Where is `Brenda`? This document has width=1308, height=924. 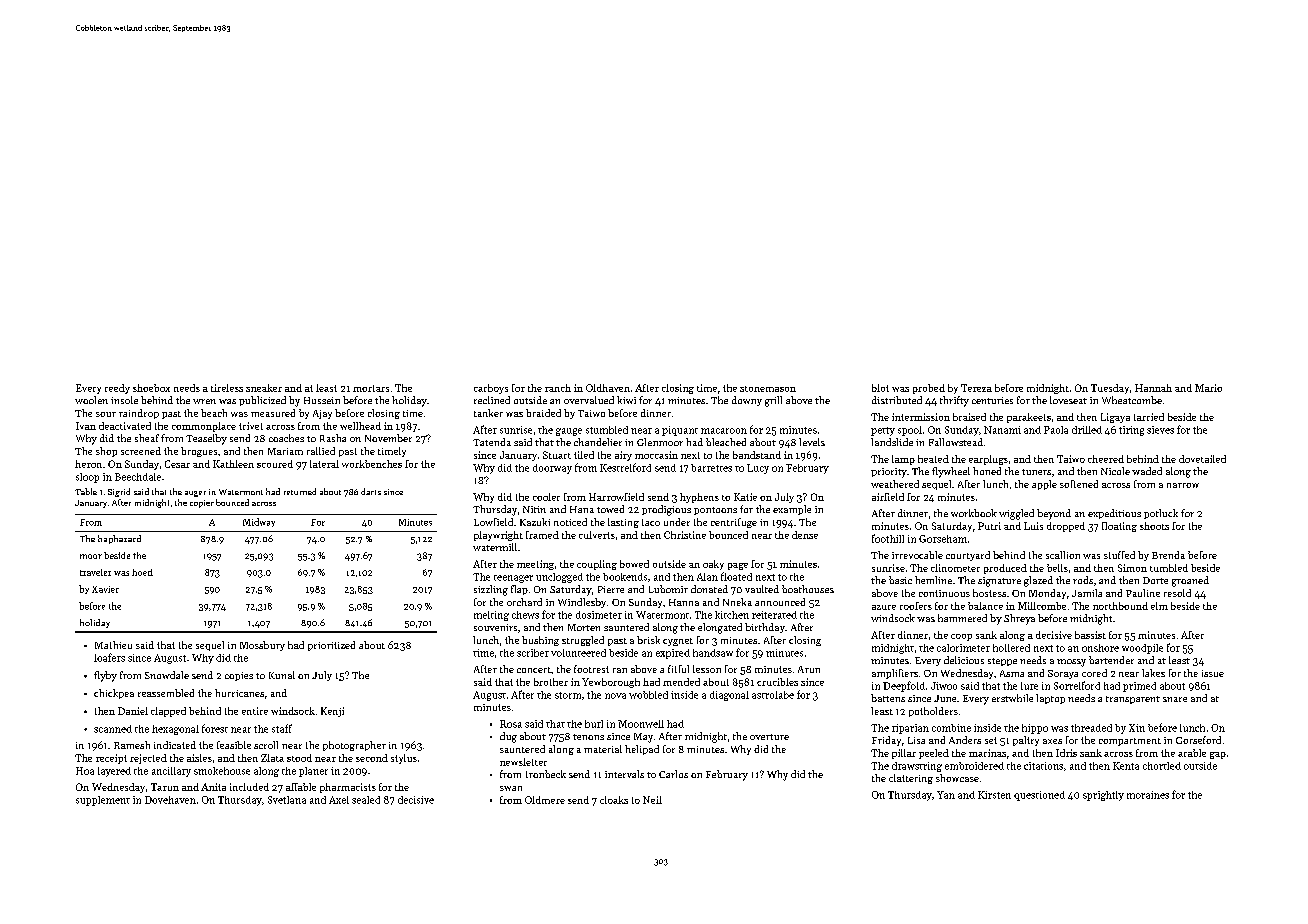
Brenda is located at coordinates (1168, 555).
